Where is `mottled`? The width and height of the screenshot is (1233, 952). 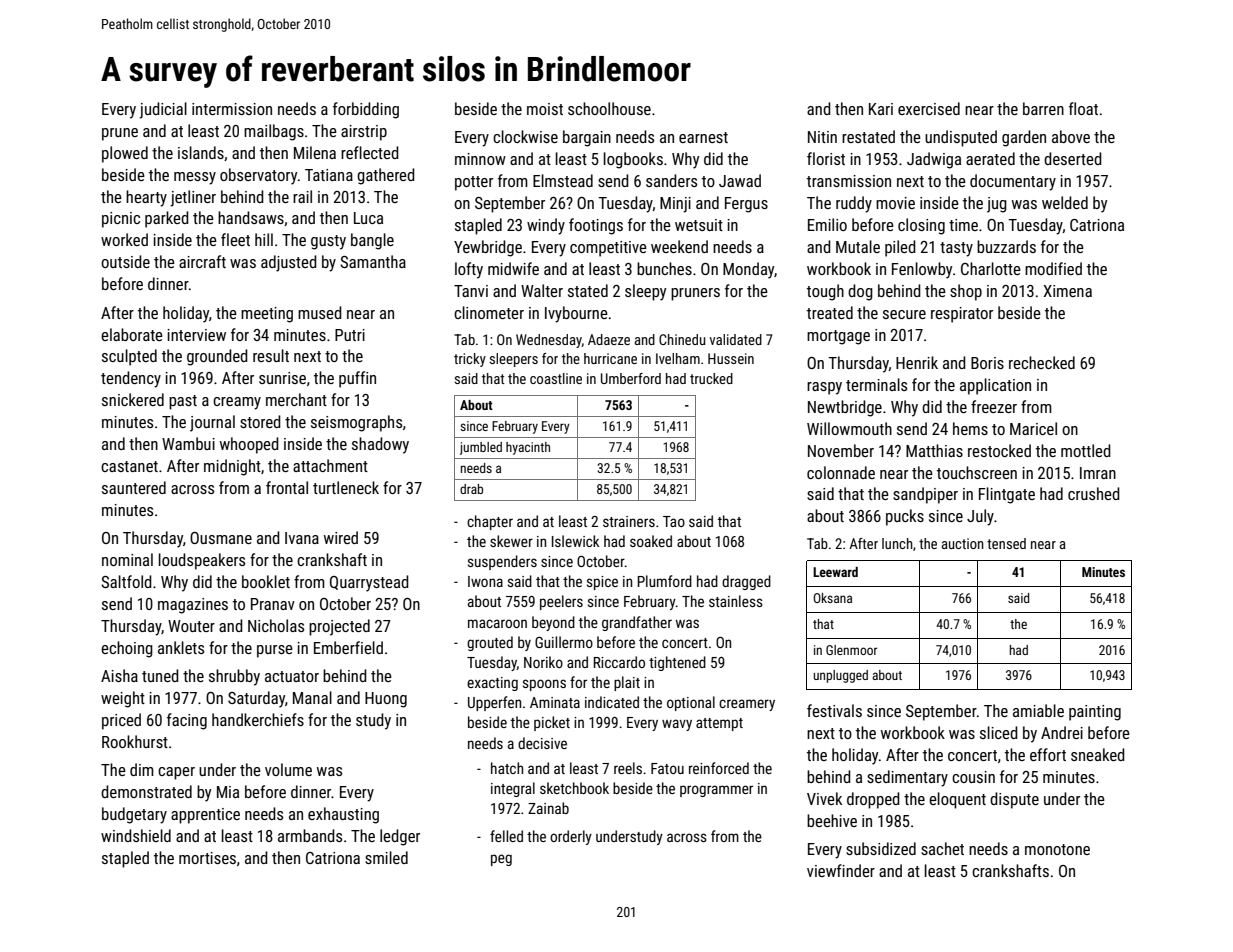 mottled is located at coordinates (1086, 450).
